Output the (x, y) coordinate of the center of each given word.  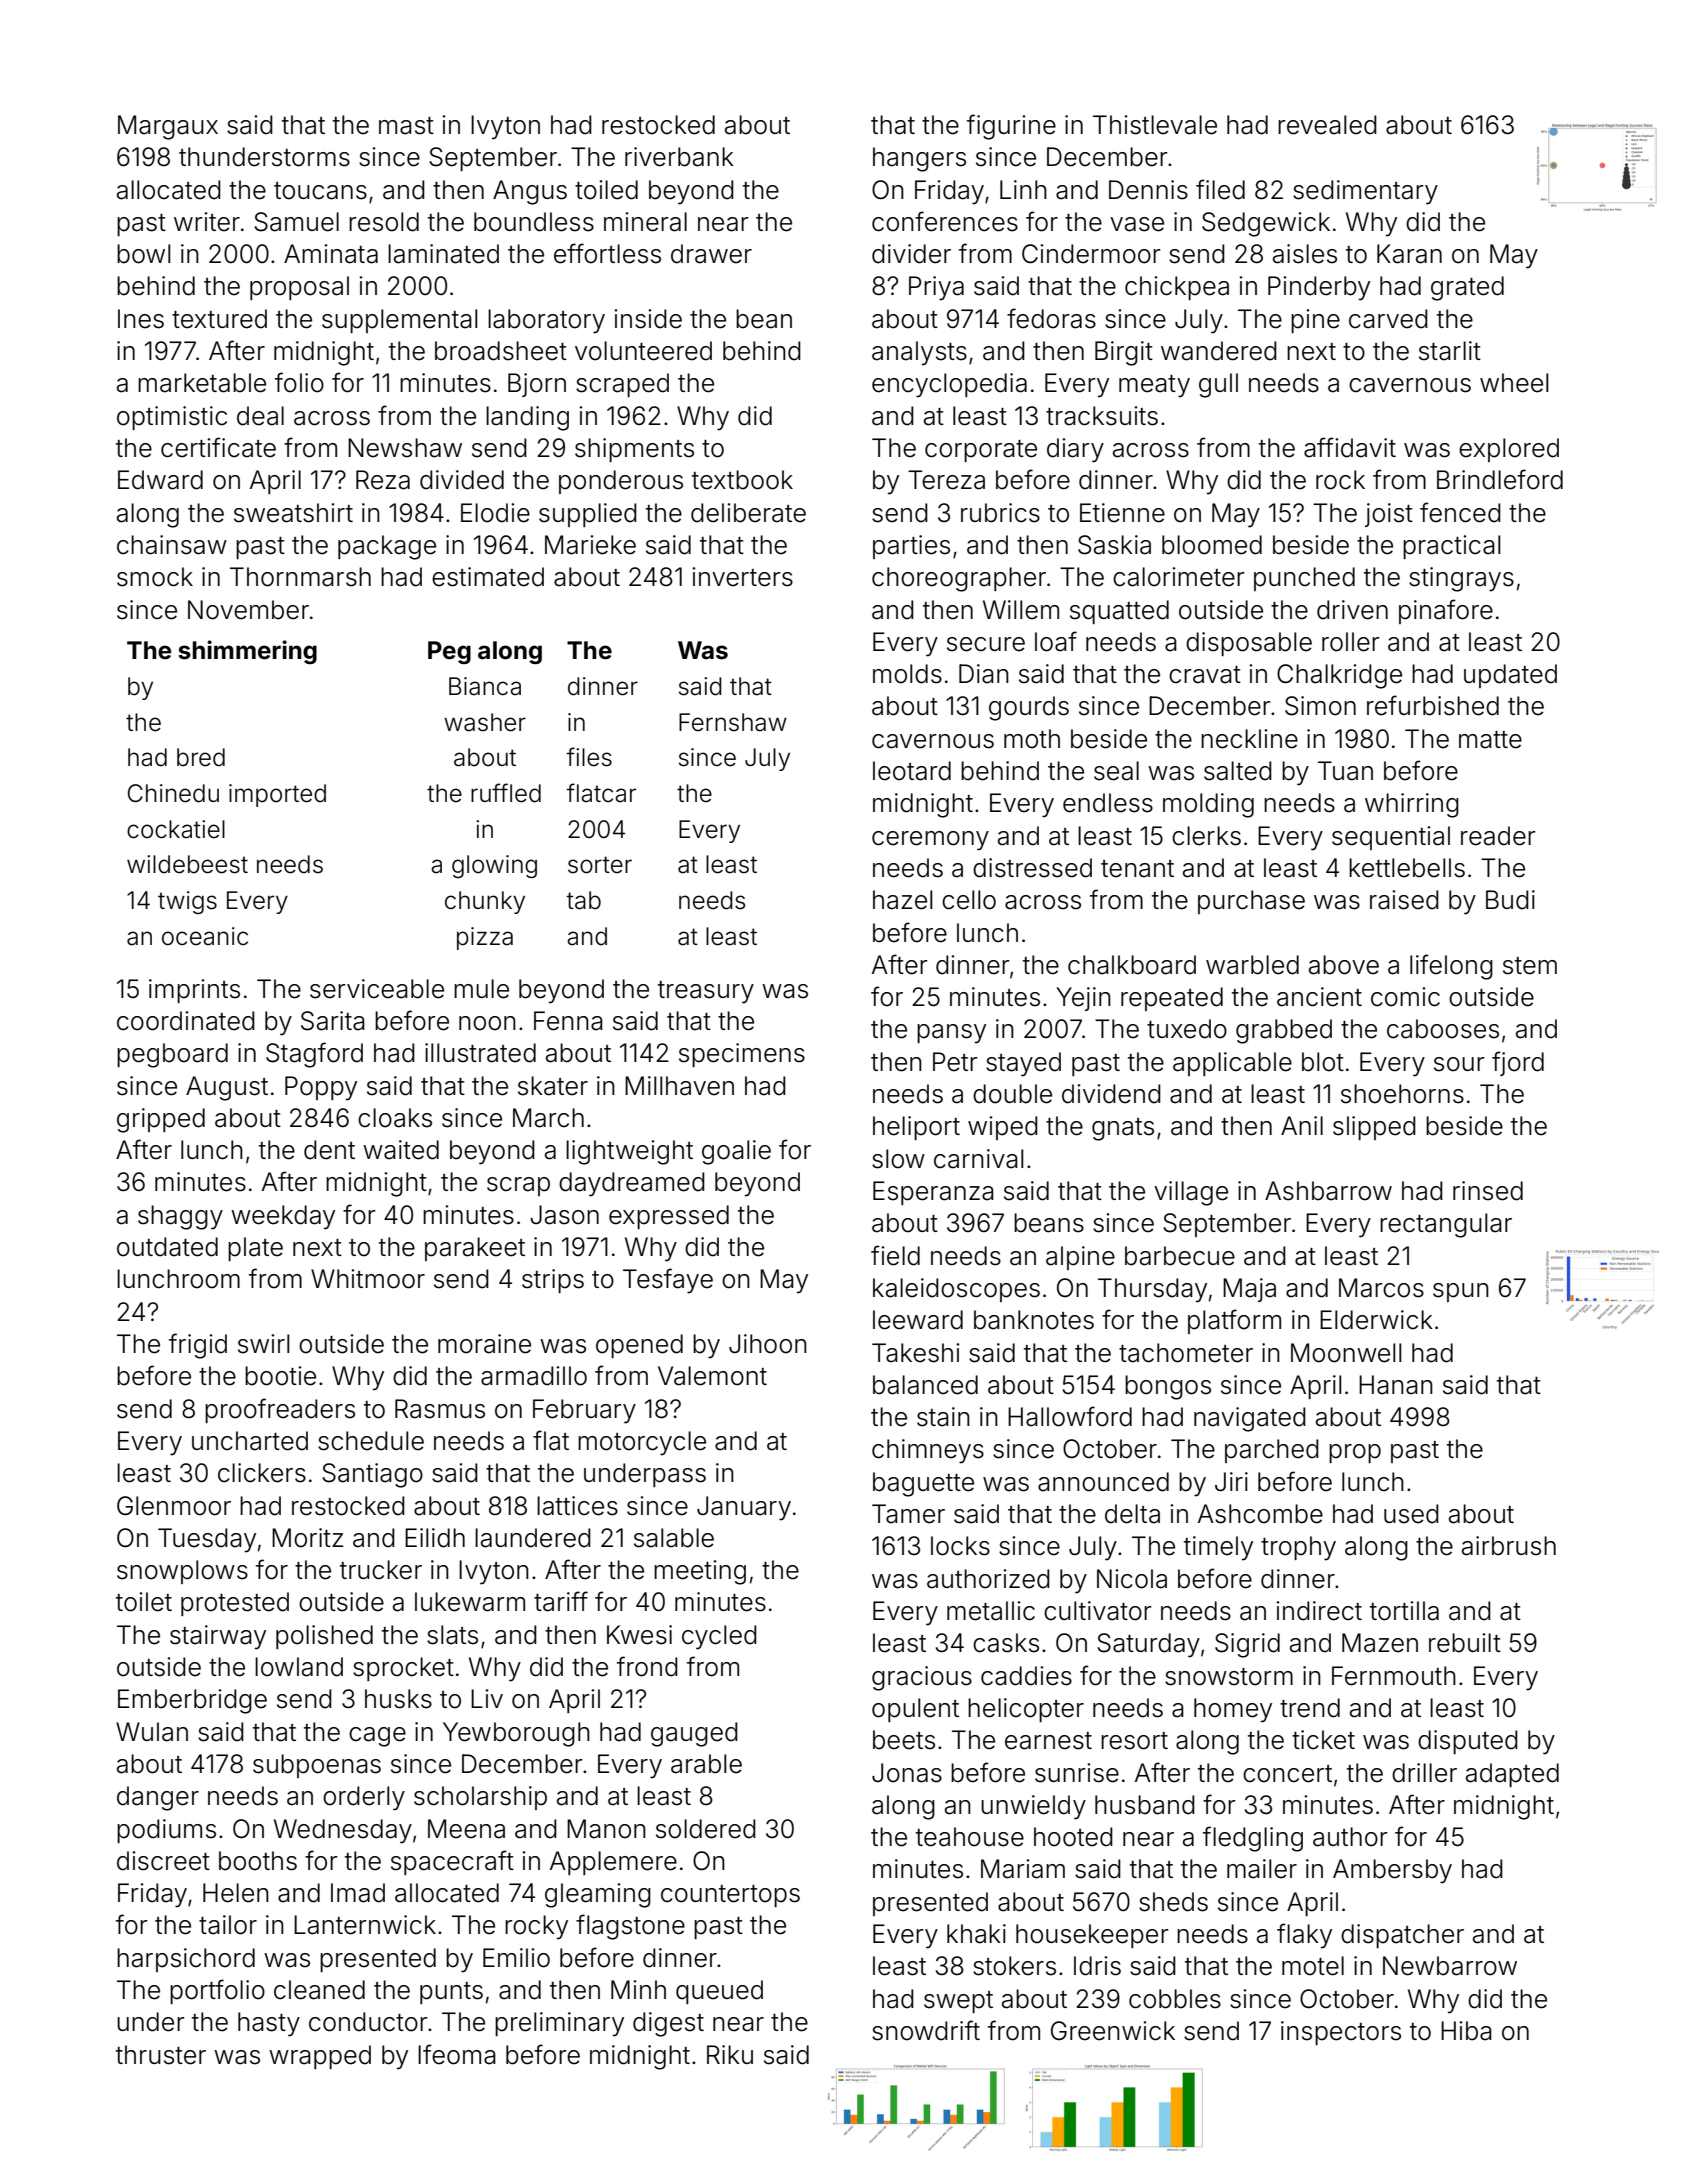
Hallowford (1070, 1416)
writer (207, 222)
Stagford (314, 1055)
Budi (1510, 900)
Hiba (1466, 2031)
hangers (919, 159)
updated (1510, 676)
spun (1461, 1292)
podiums (166, 1831)
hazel (902, 900)
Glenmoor (174, 1506)
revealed (1327, 125)
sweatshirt (293, 513)
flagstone (630, 1927)
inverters (742, 577)
